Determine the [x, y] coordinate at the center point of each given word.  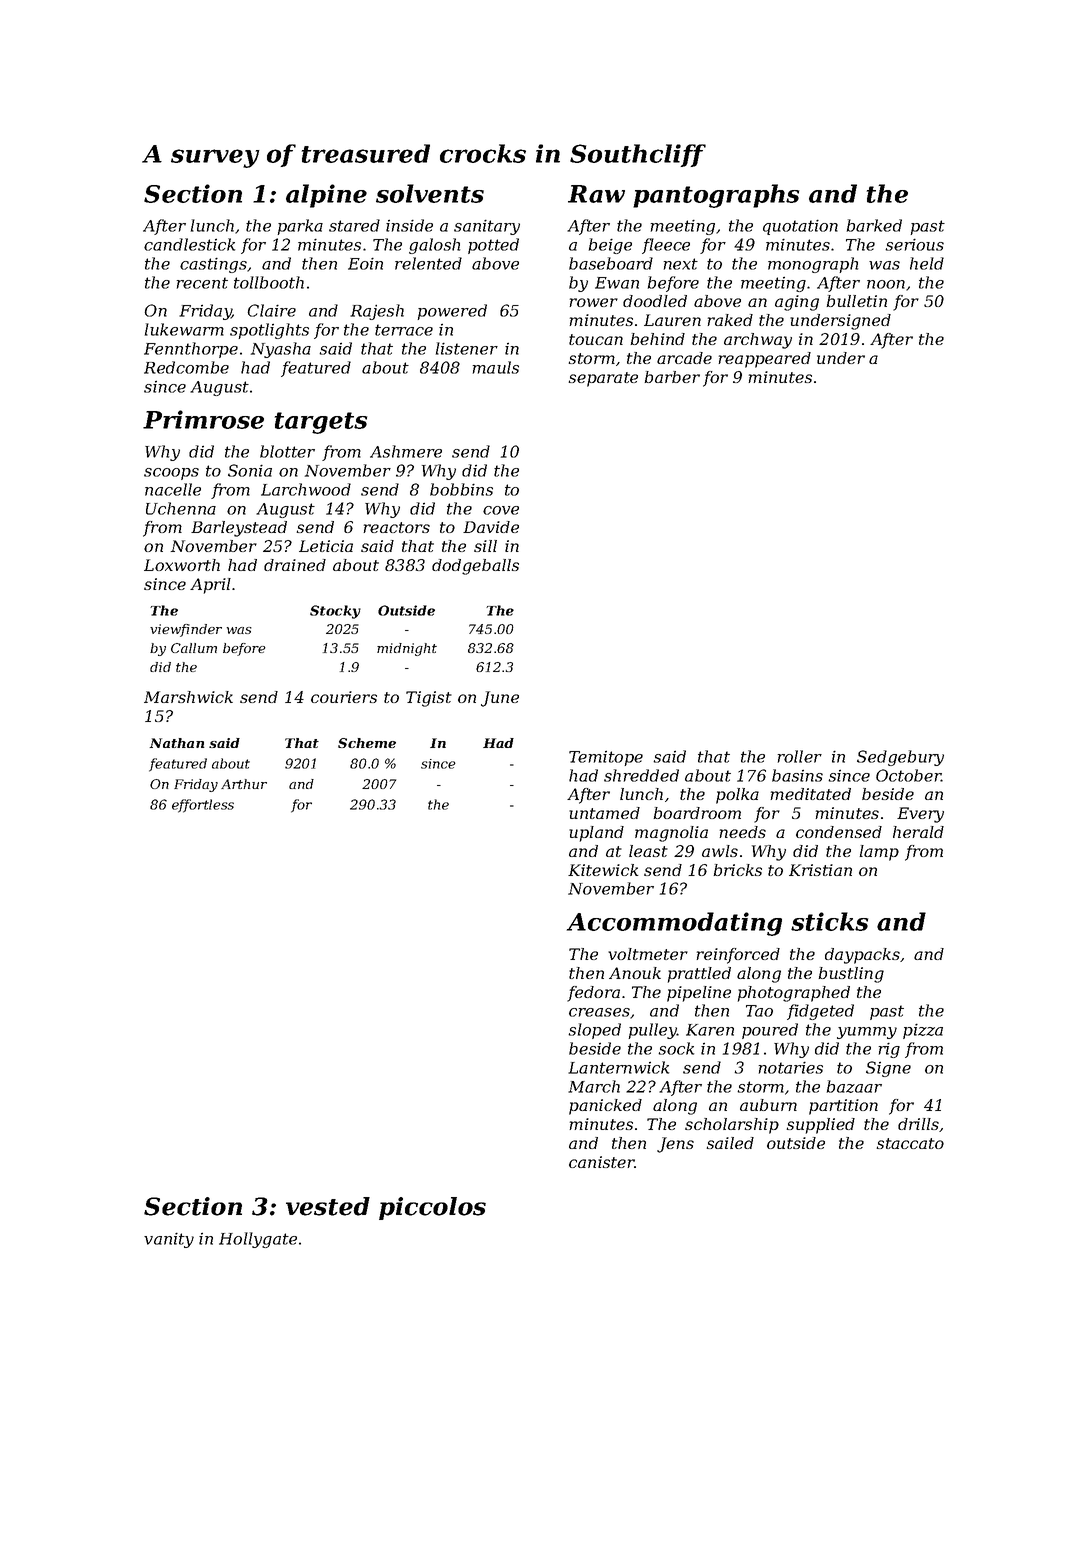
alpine [326, 196]
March [594, 1086]
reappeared [764, 360]
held [927, 263]
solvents [430, 193]
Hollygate [258, 1240]
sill [485, 546]
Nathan [177, 743]
